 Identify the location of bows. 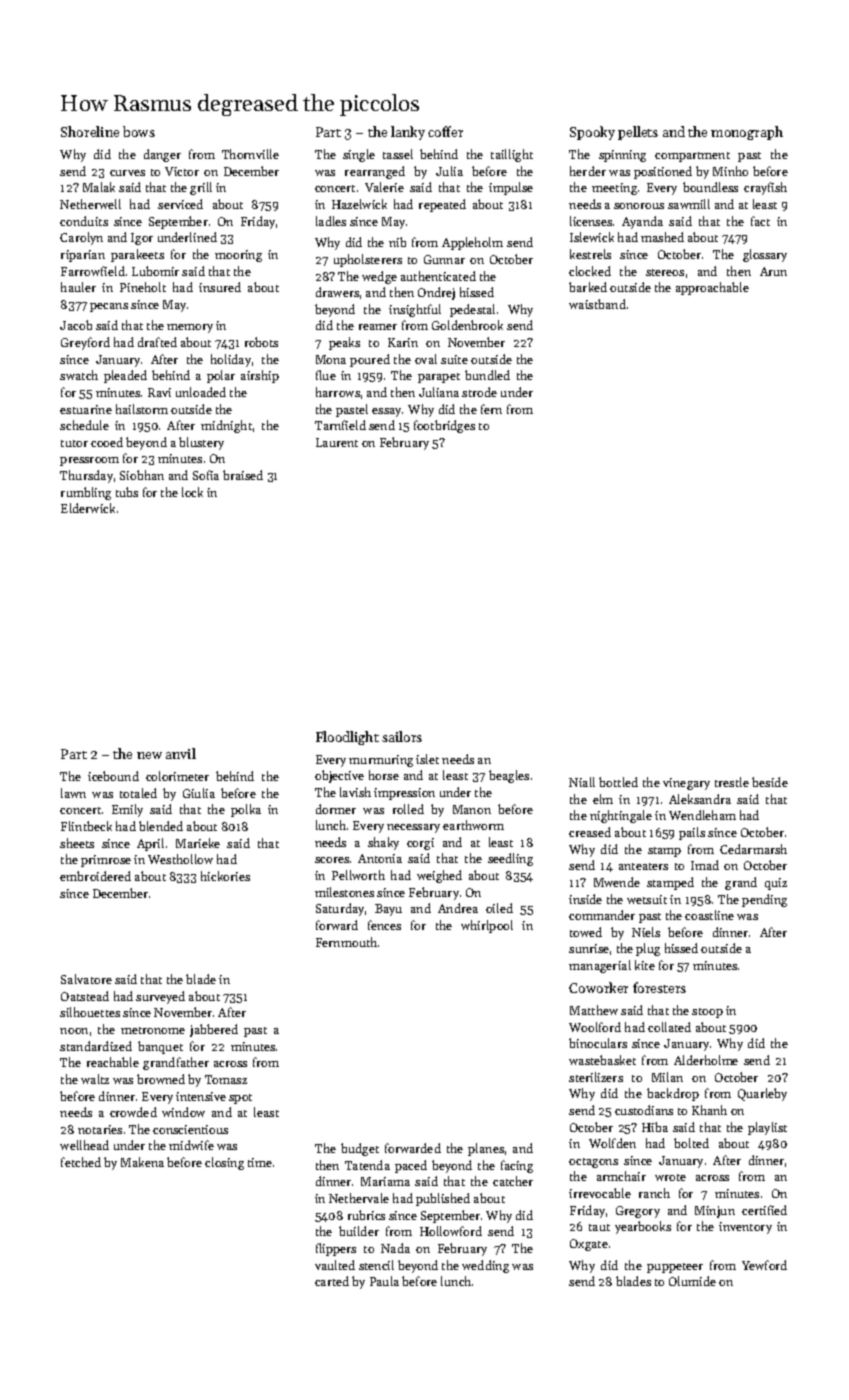
(139, 131).
